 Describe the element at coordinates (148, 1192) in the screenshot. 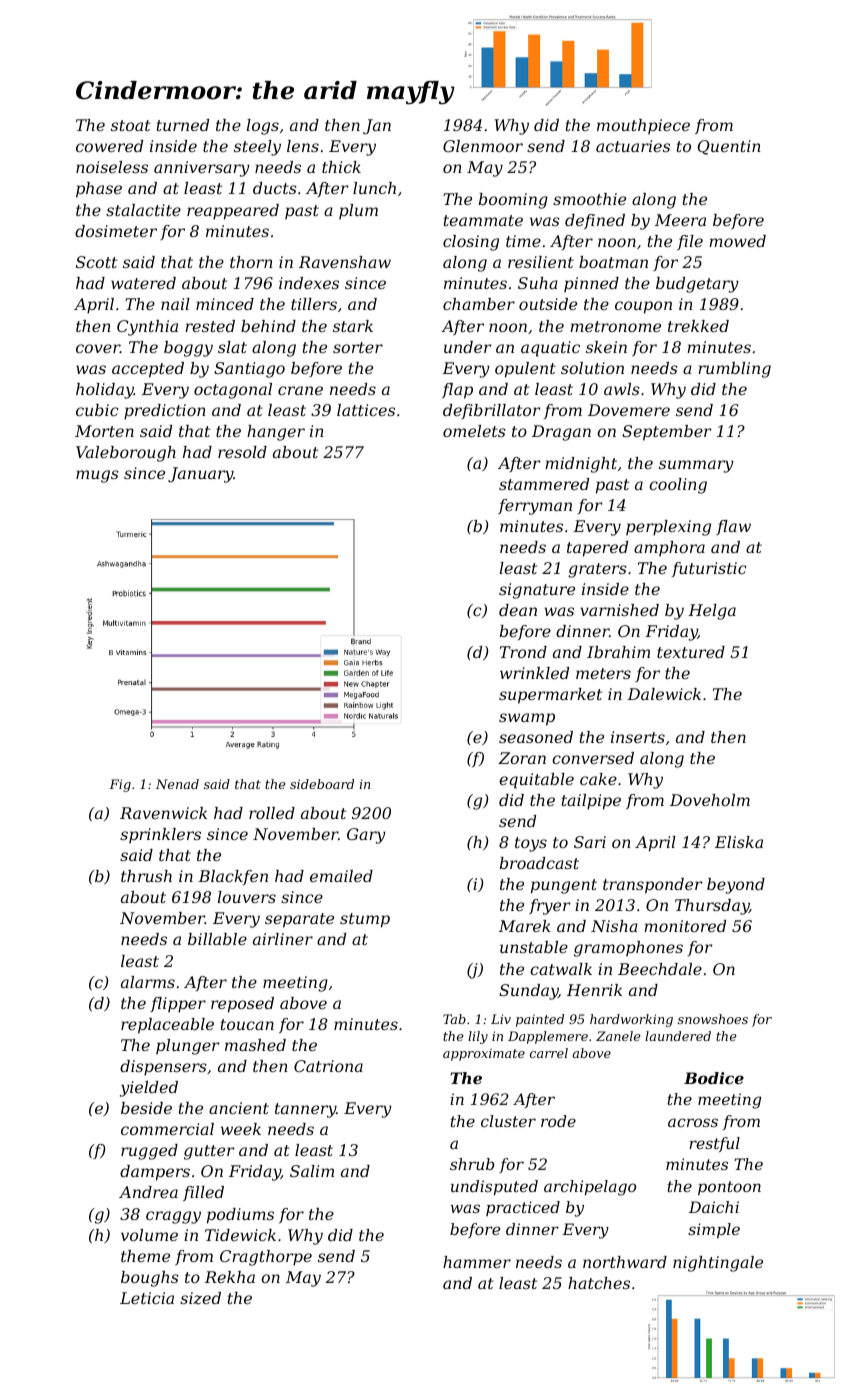

I see `Andrea` at that location.
